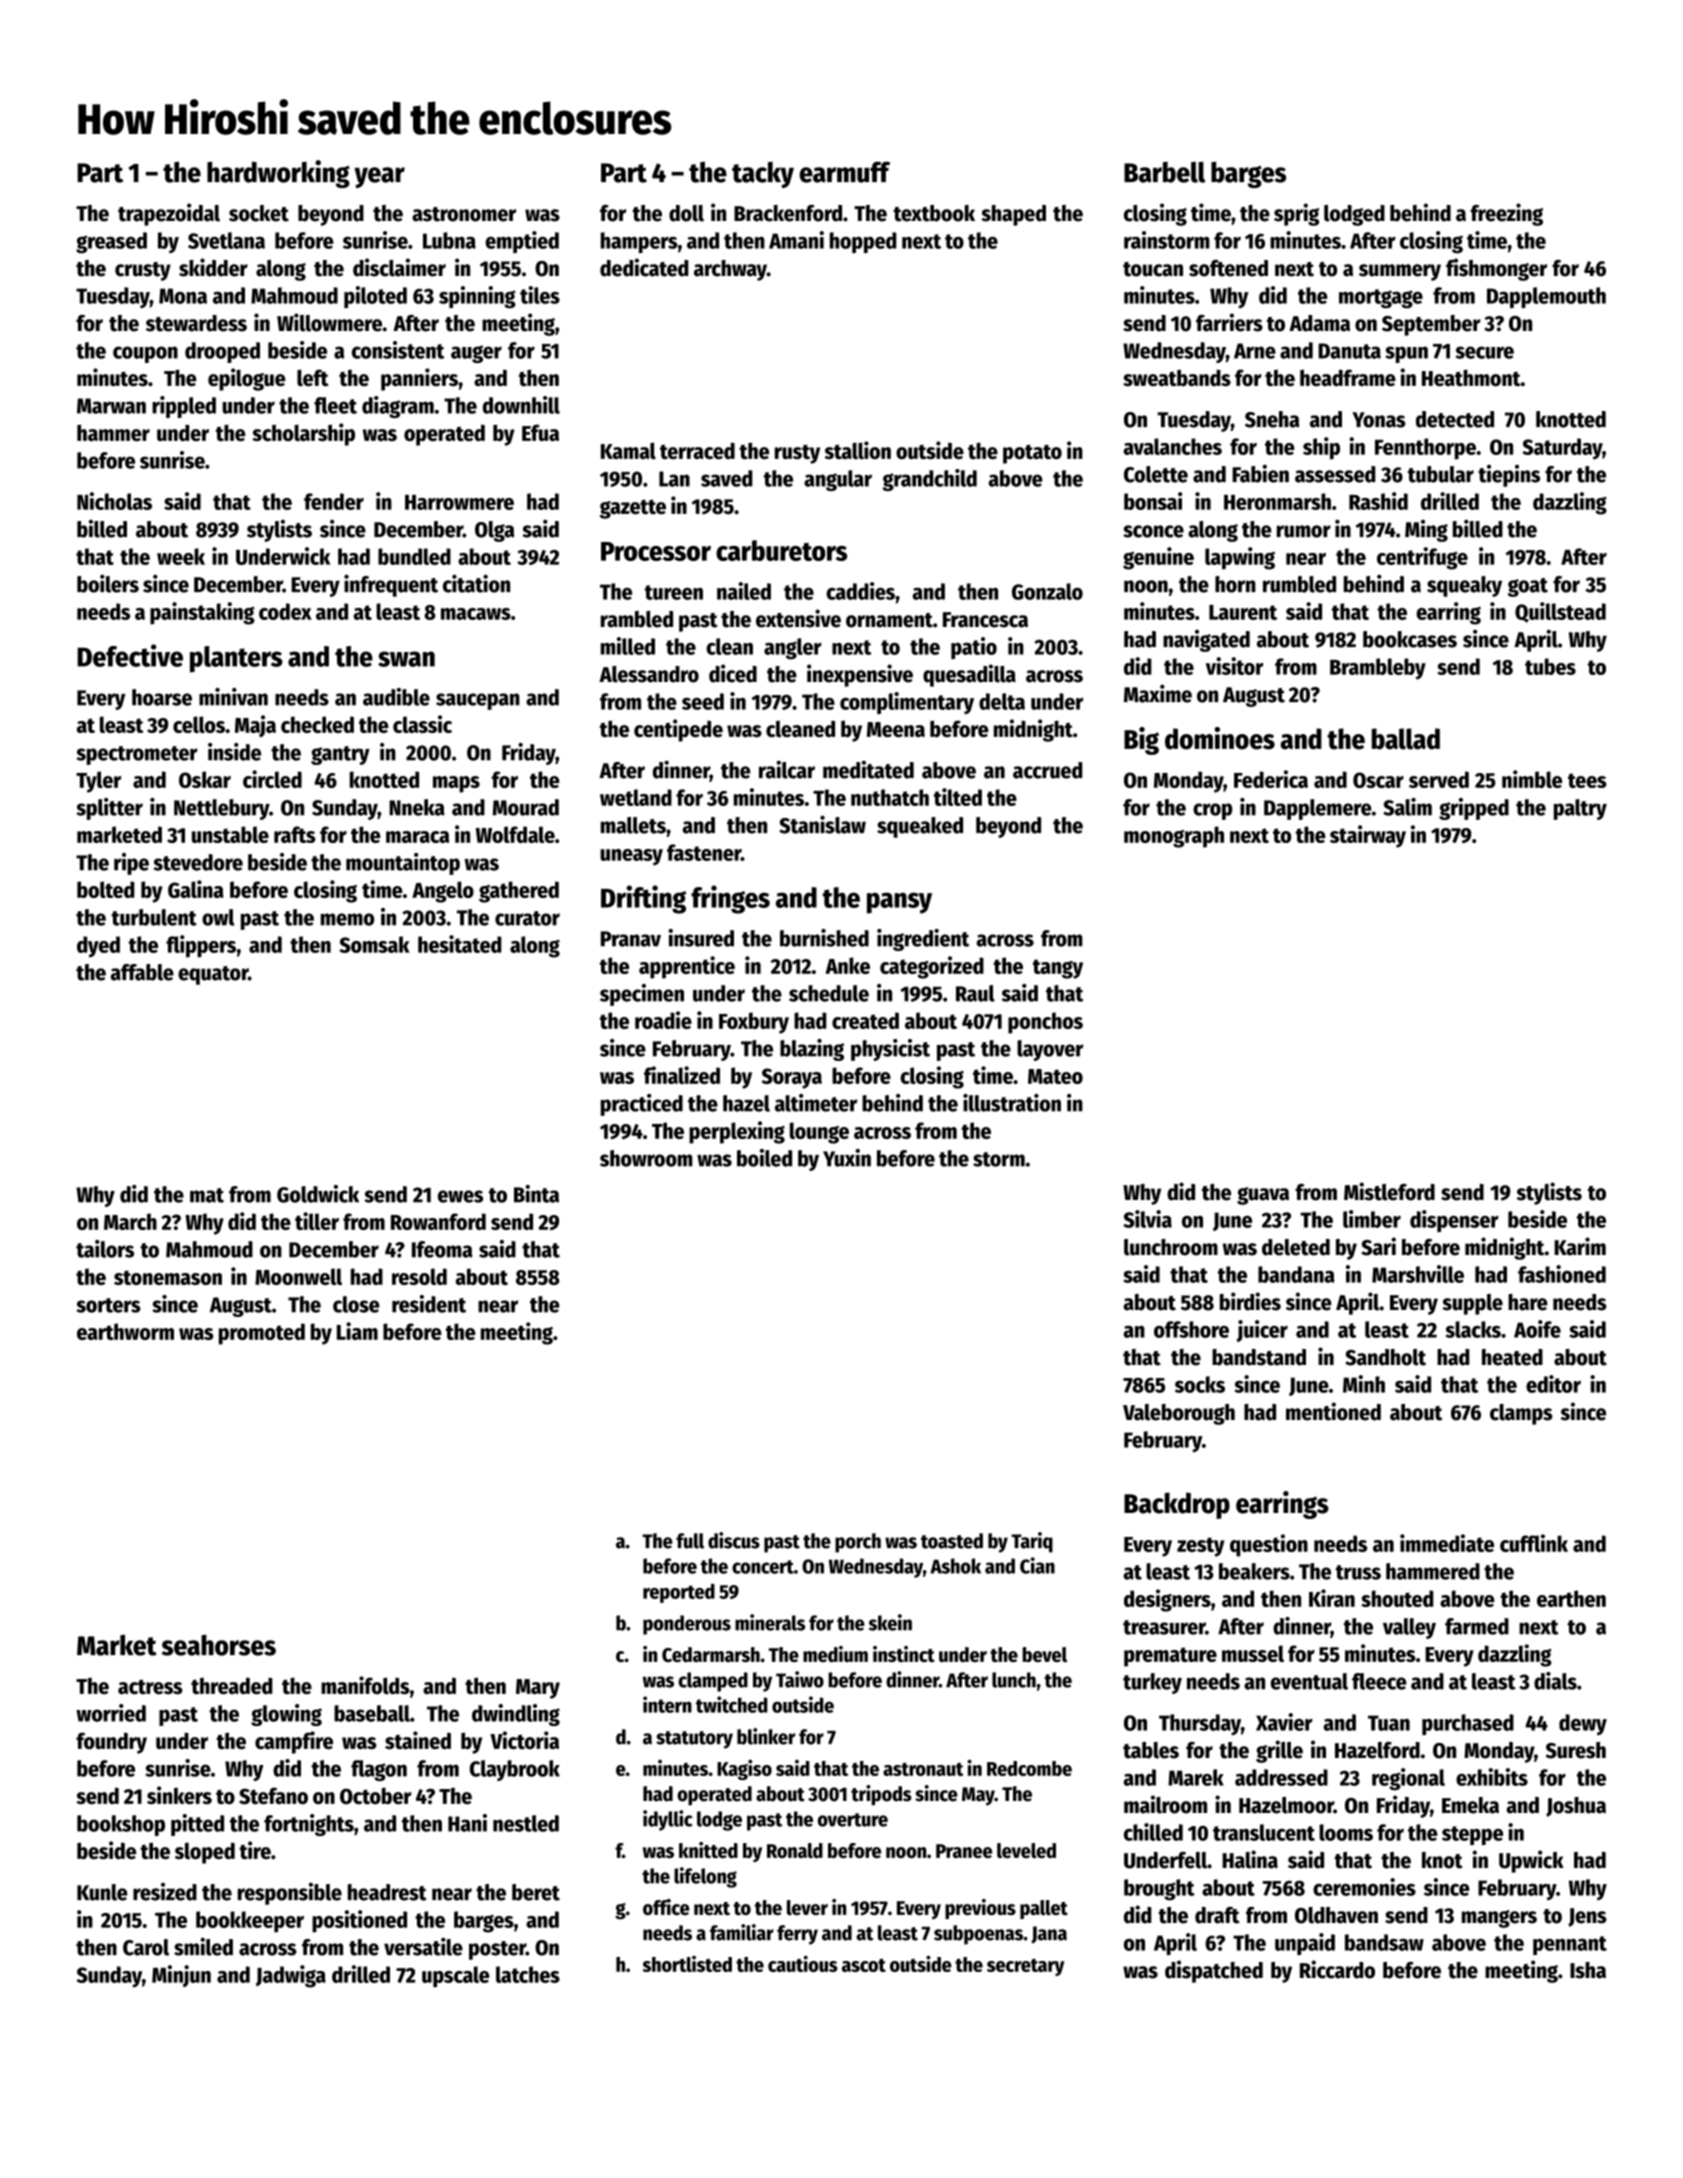 Image resolution: width=1683 pixels, height=2178 pixels. Describe the element at coordinates (449, 240) in the document. I see `Lubna` at that location.
